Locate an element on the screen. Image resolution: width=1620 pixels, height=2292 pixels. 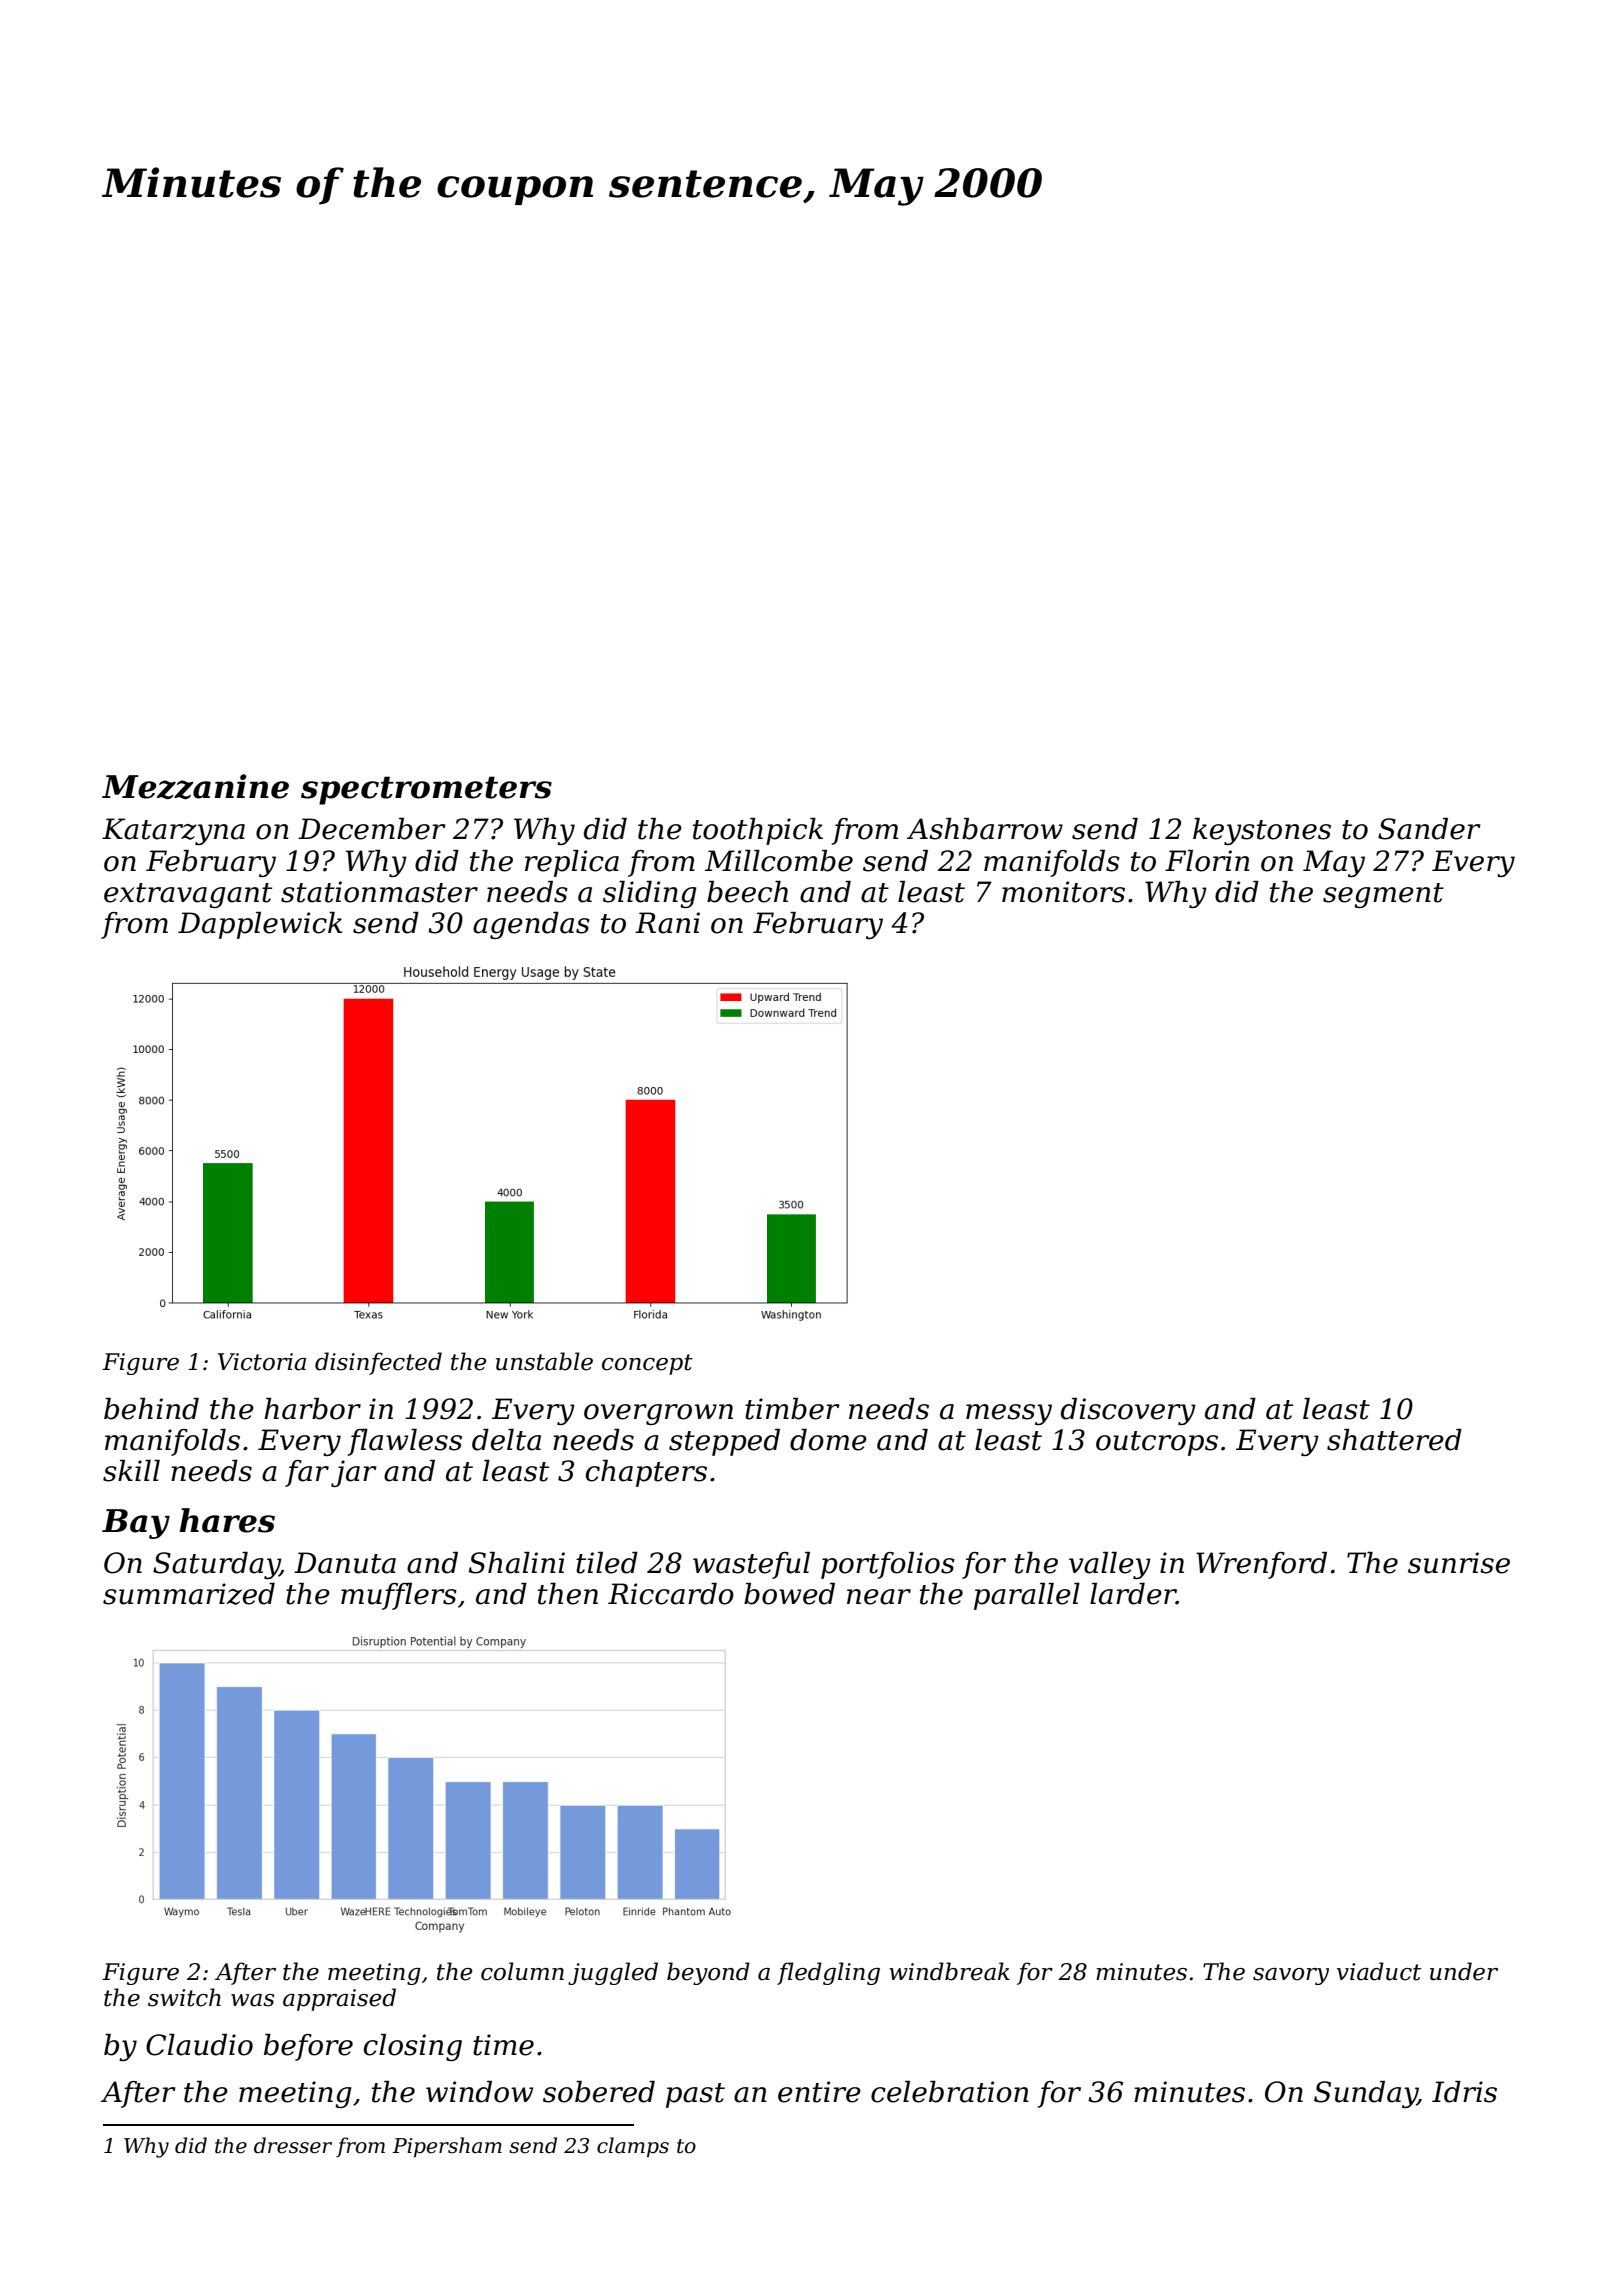
segment is located at coordinates (1383, 895).
